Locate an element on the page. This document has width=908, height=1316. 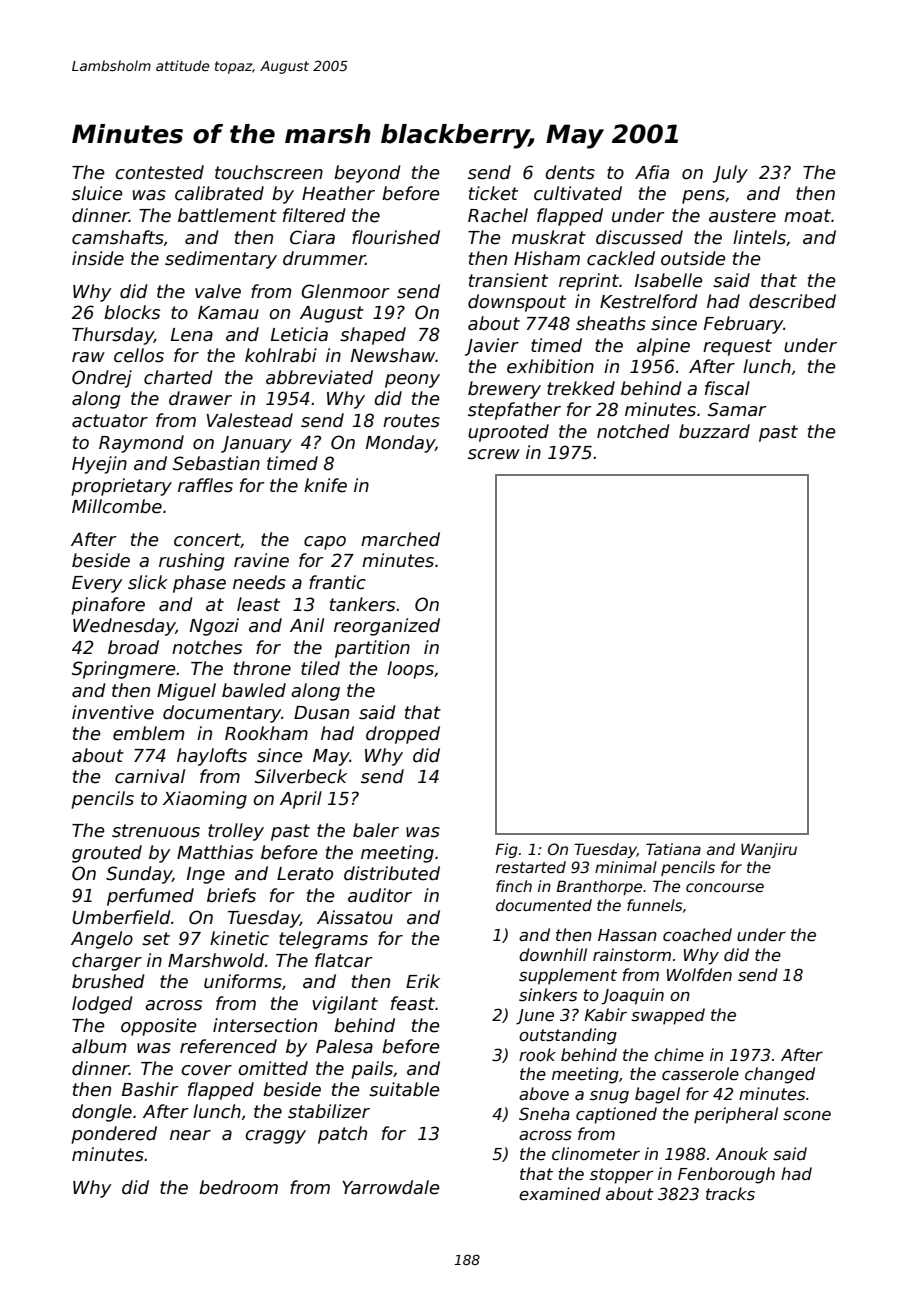
calibrated is located at coordinates (219, 193).
